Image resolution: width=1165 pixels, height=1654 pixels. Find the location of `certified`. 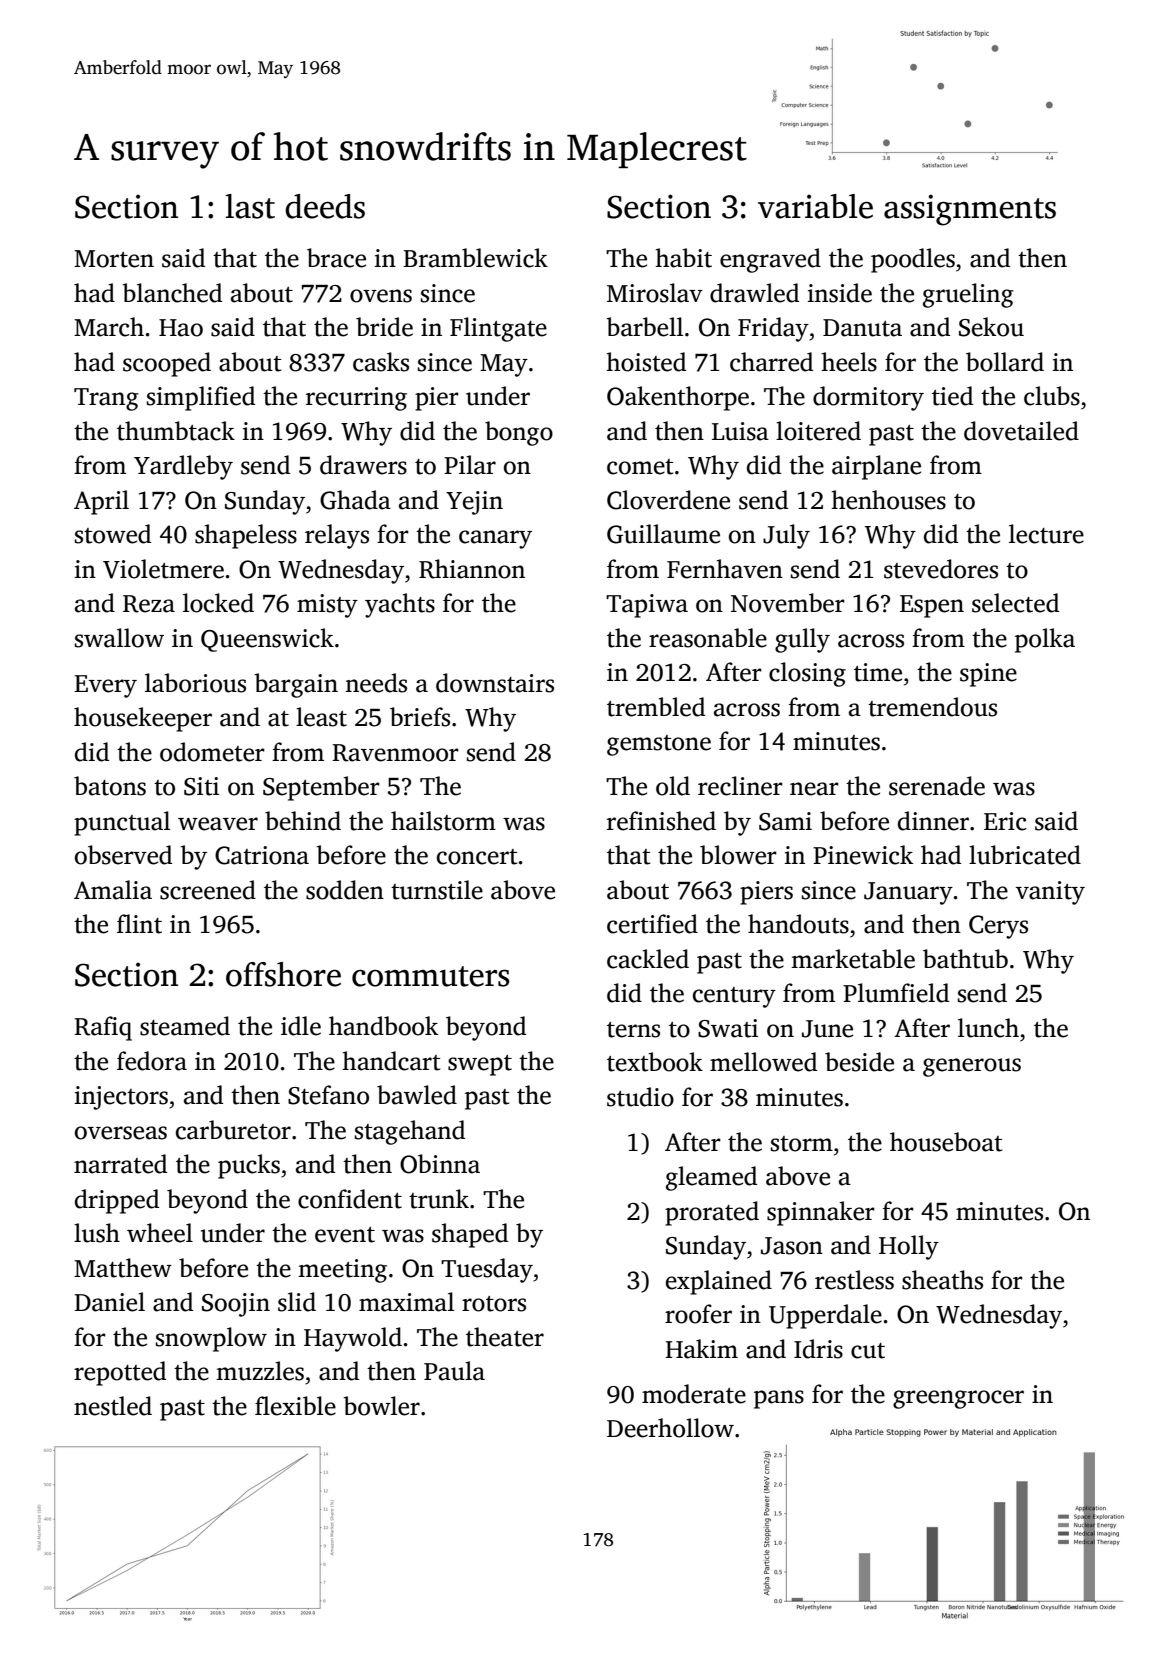

certified is located at coordinates (652, 924).
